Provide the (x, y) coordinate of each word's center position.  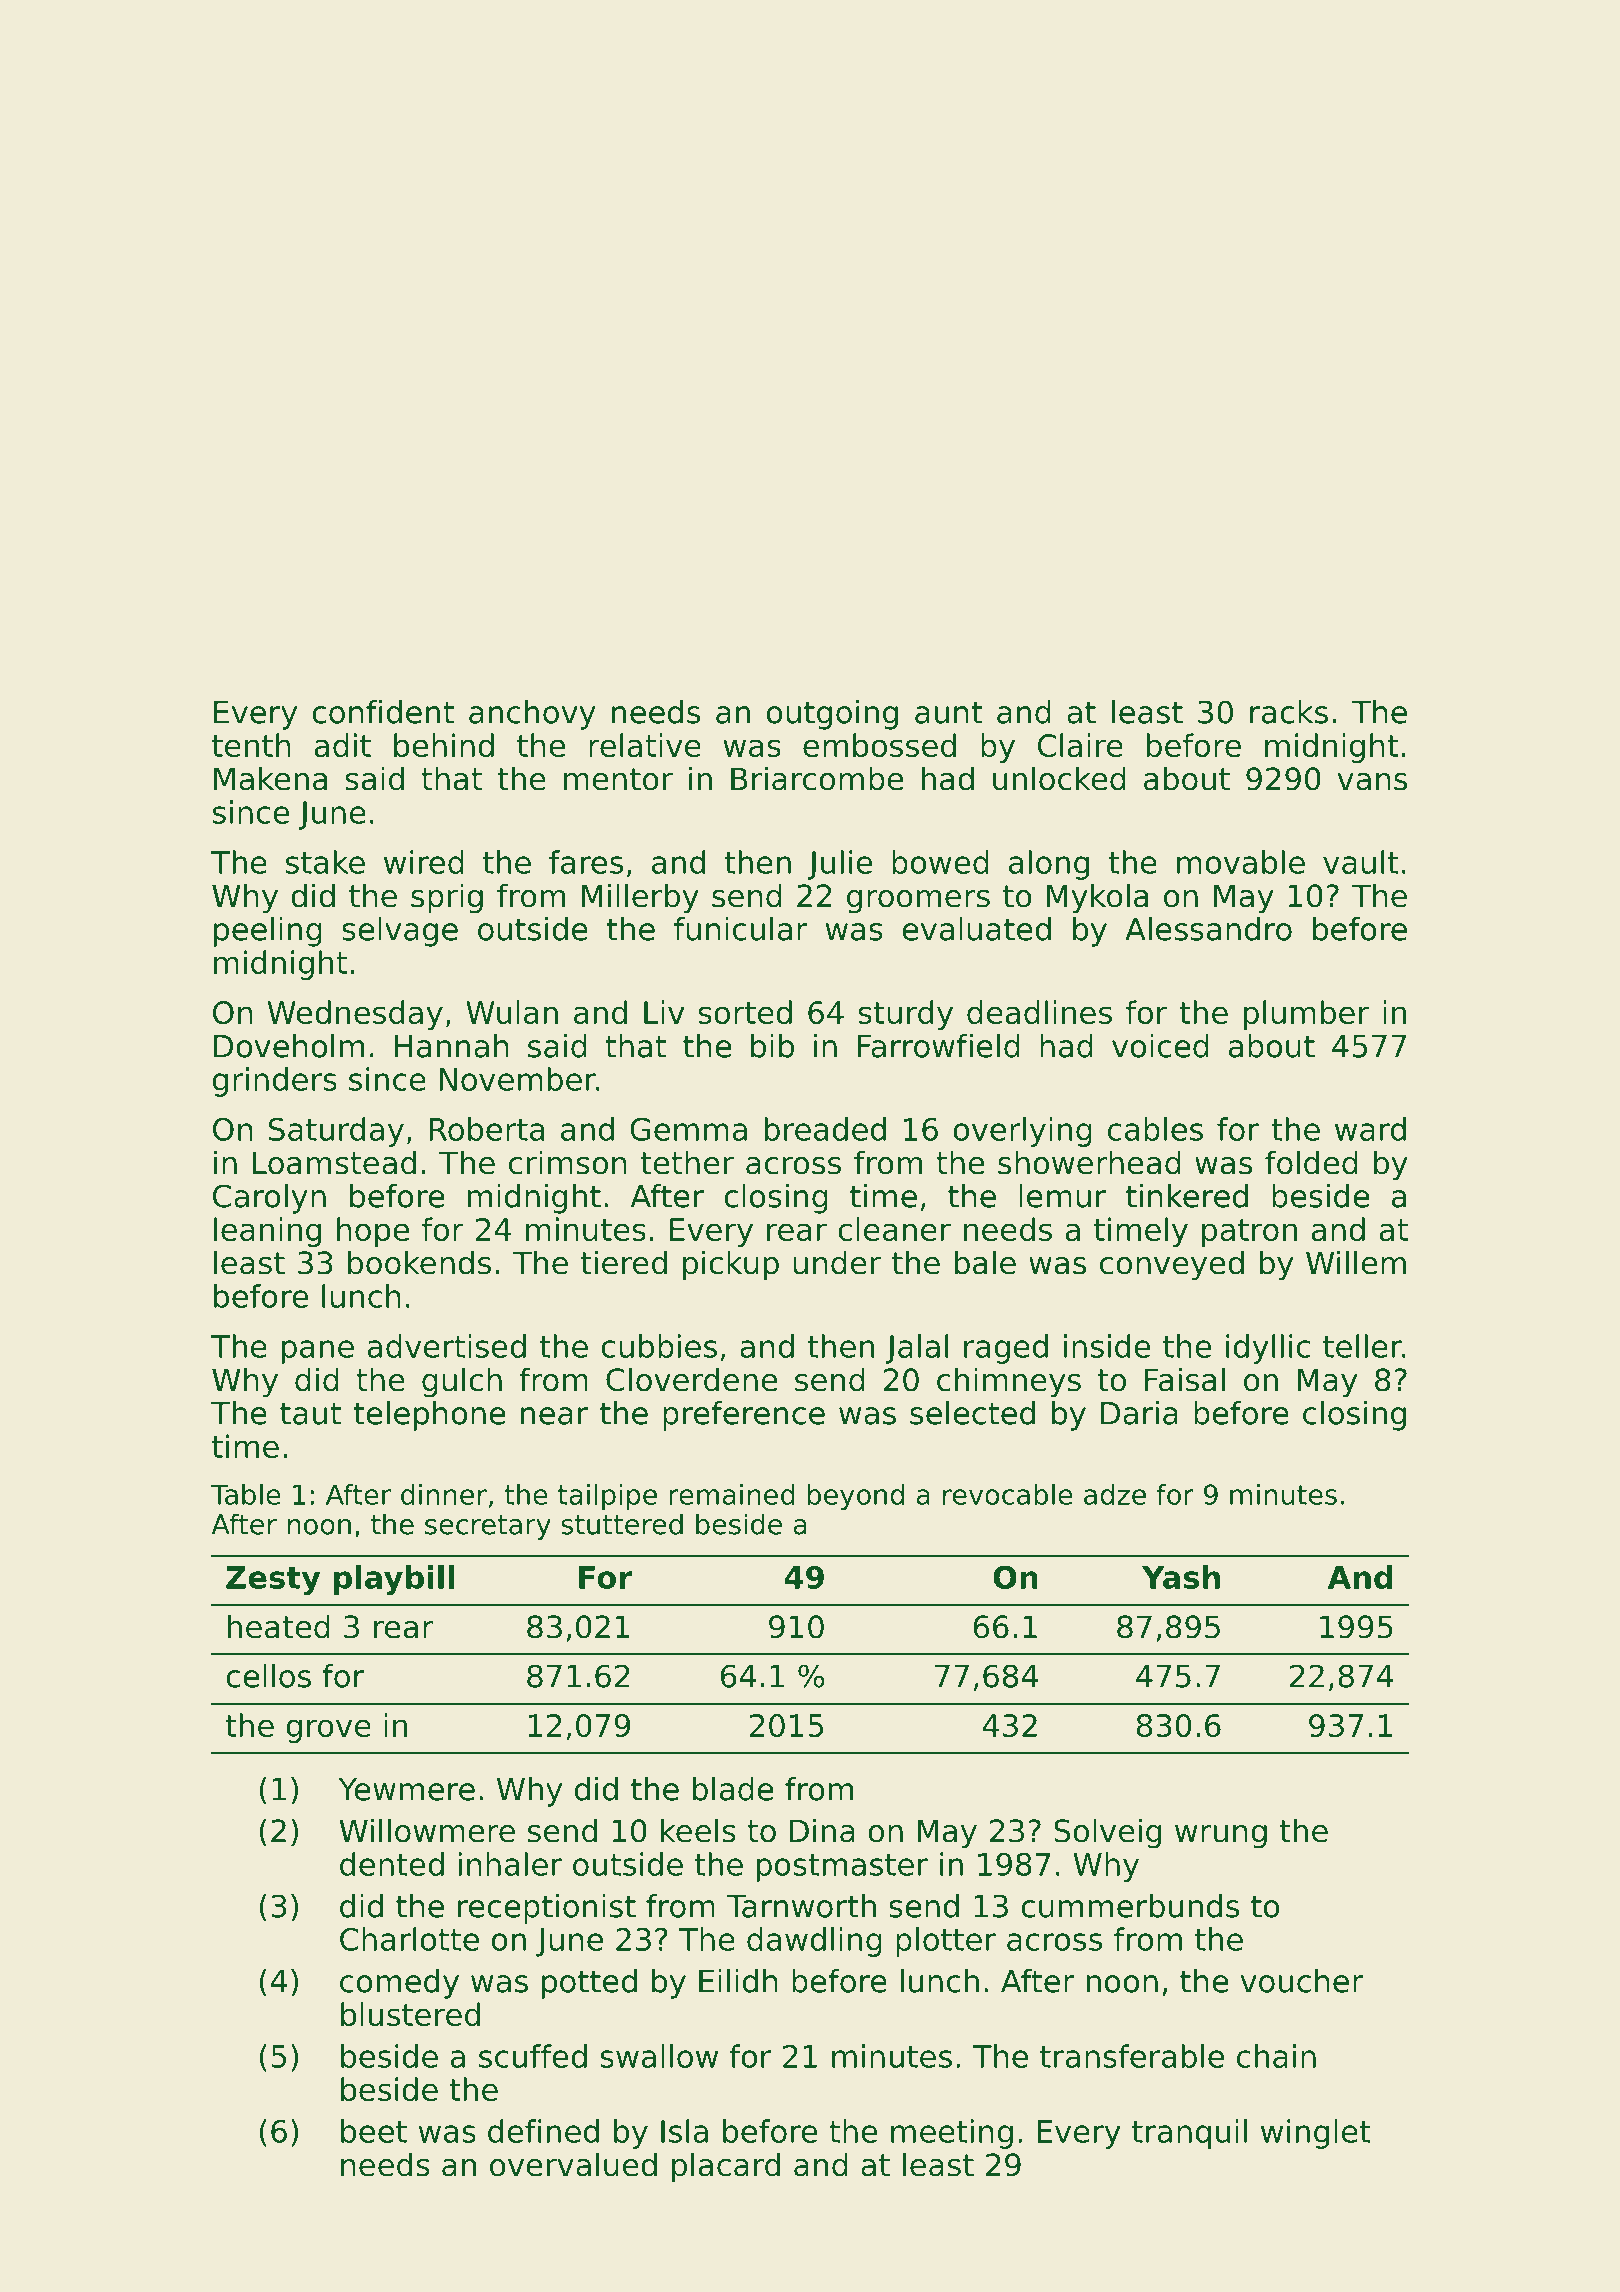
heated (279, 1626)
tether (687, 1162)
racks (1289, 712)
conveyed (1172, 1265)
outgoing (832, 715)
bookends (419, 1262)
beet (374, 2131)
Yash (1181, 1577)
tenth (251, 745)
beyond (855, 1497)
